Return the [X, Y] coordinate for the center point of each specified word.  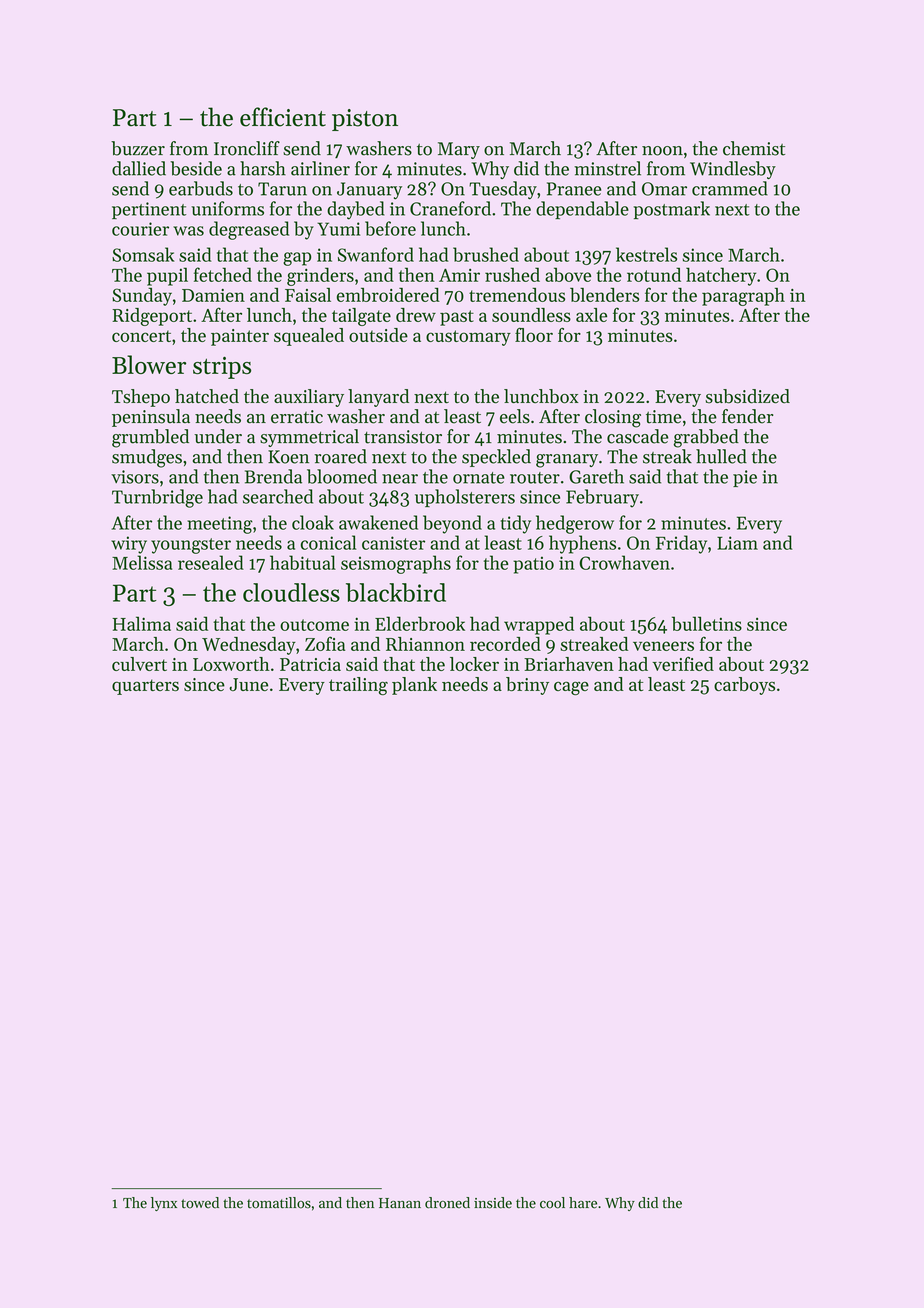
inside [493, 1203]
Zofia [325, 643]
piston [365, 120]
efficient [283, 117]
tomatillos [279, 1203]
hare [583, 1203]
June [248, 684]
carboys [744, 686]
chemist [754, 148]
